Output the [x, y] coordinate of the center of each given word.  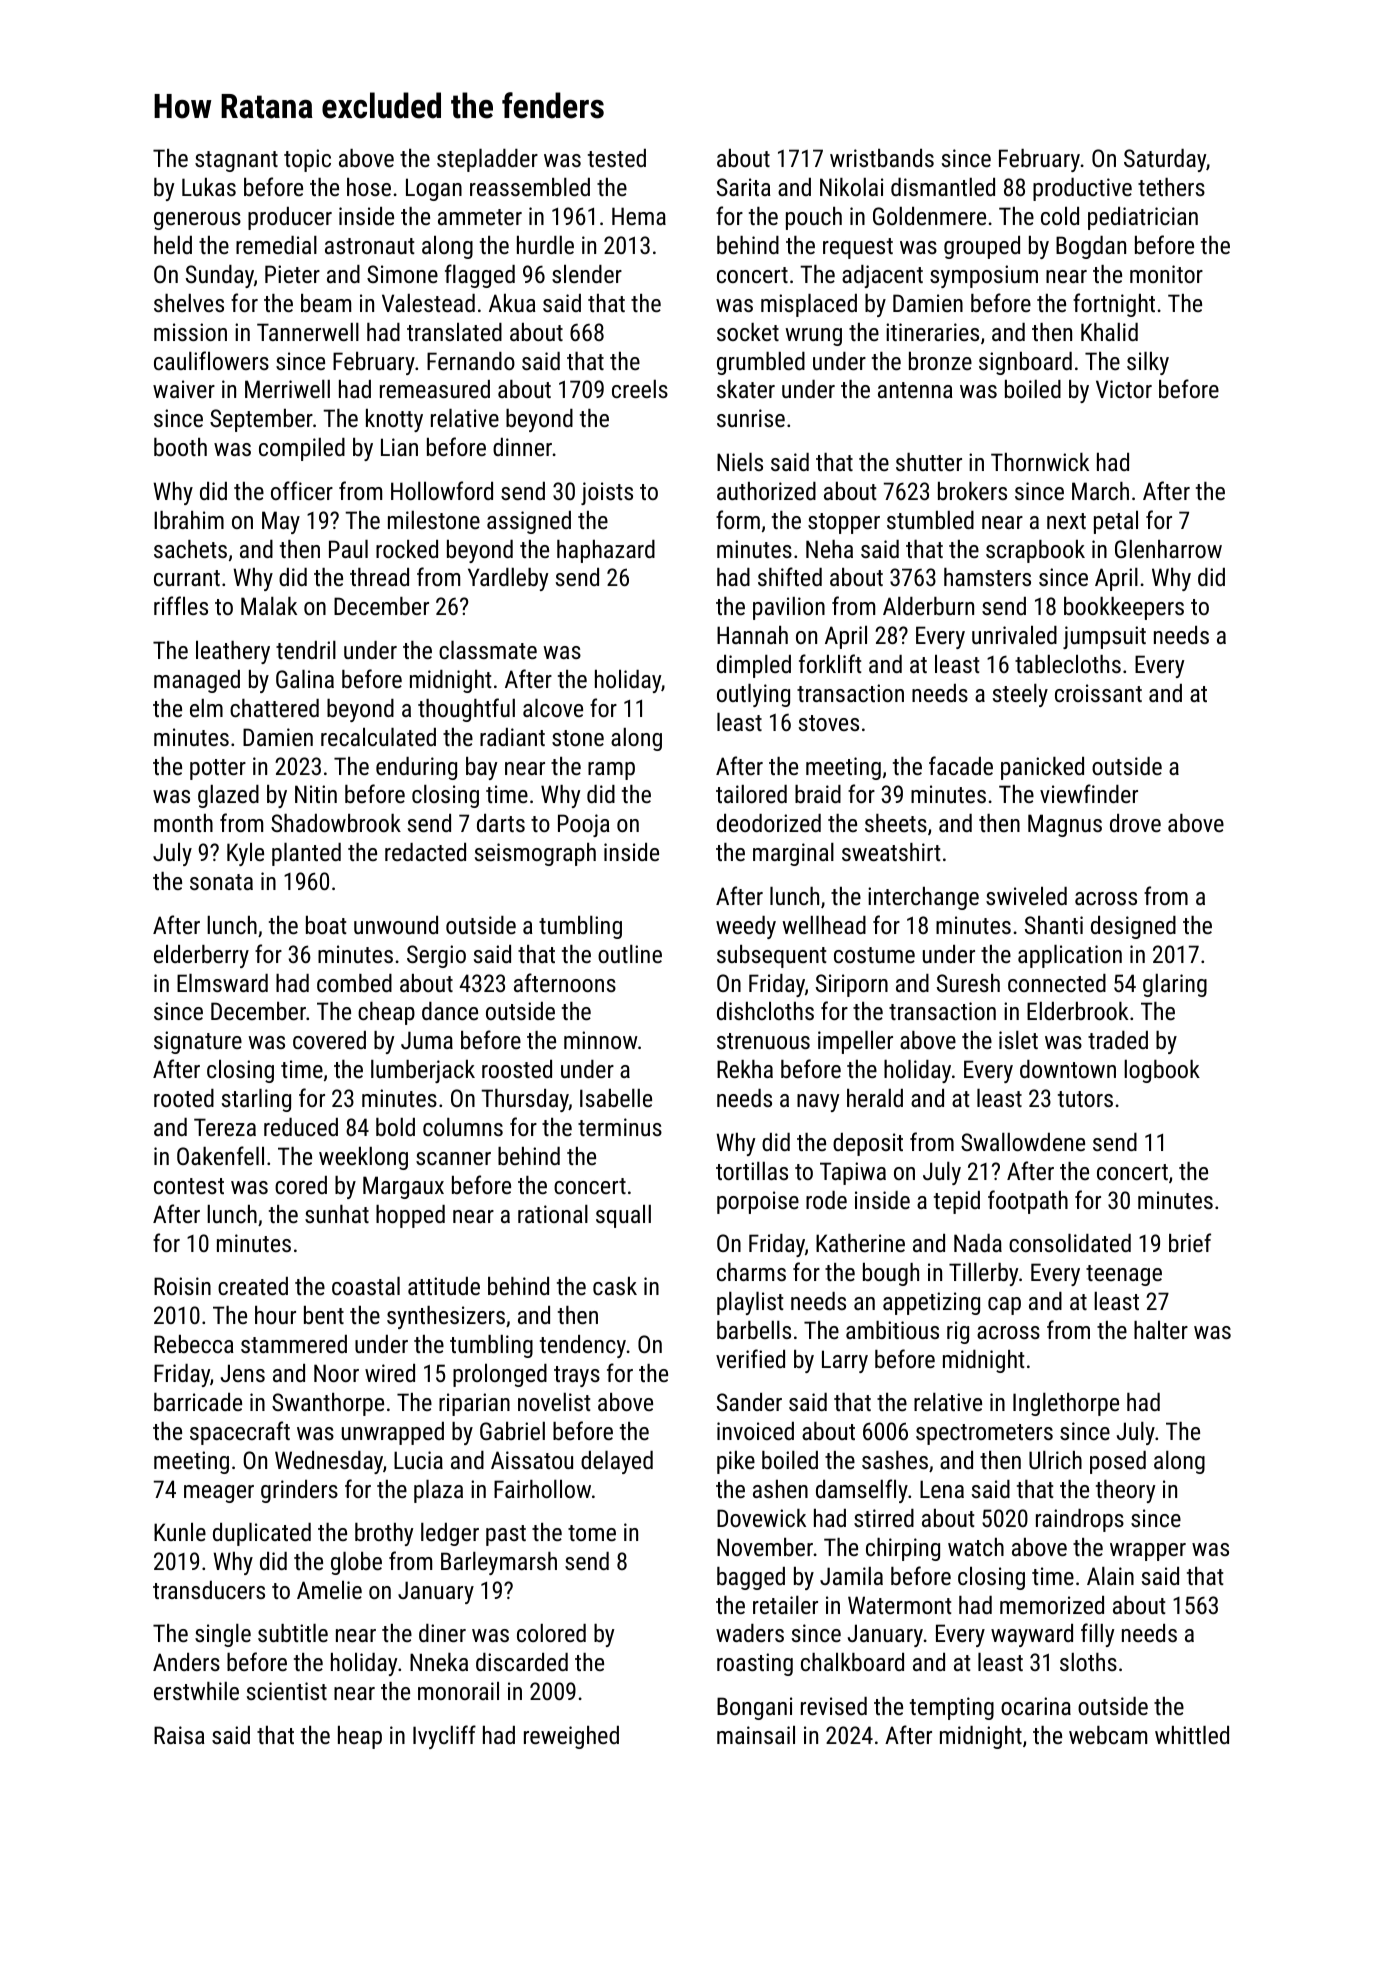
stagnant [236, 161]
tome [592, 1533]
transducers [209, 1590]
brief [1190, 1242]
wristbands [882, 158]
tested [617, 158]
